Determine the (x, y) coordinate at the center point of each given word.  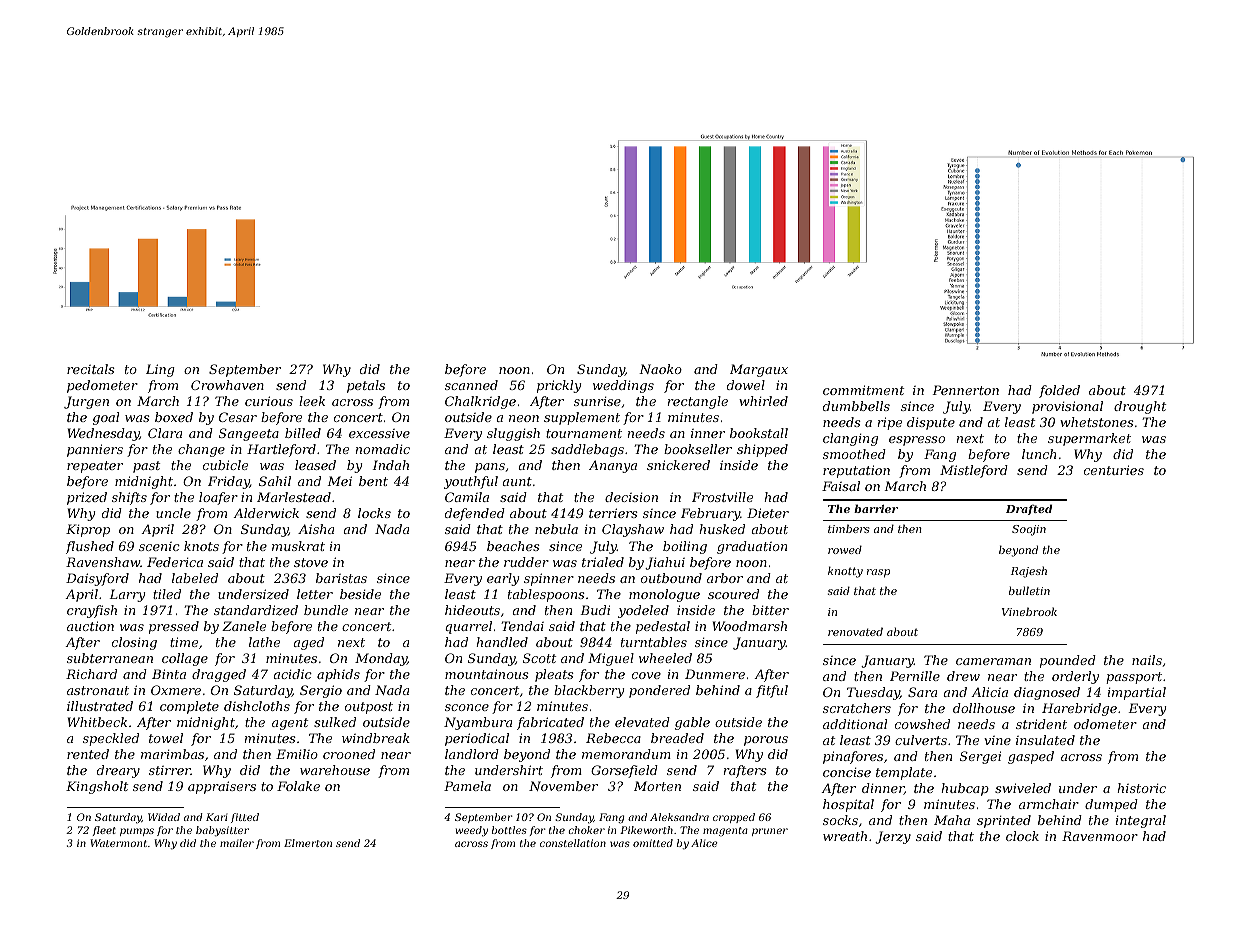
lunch (1039, 454)
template (904, 773)
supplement (582, 418)
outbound (671, 578)
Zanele (244, 626)
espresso (917, 441)
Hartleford (281, 450)
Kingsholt (97, 787)
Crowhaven (227, 385)
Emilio (297, 754)
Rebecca (613, 738)
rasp (878, 573)
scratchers (857, 708)
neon (524, 418)
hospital (848, 805)
